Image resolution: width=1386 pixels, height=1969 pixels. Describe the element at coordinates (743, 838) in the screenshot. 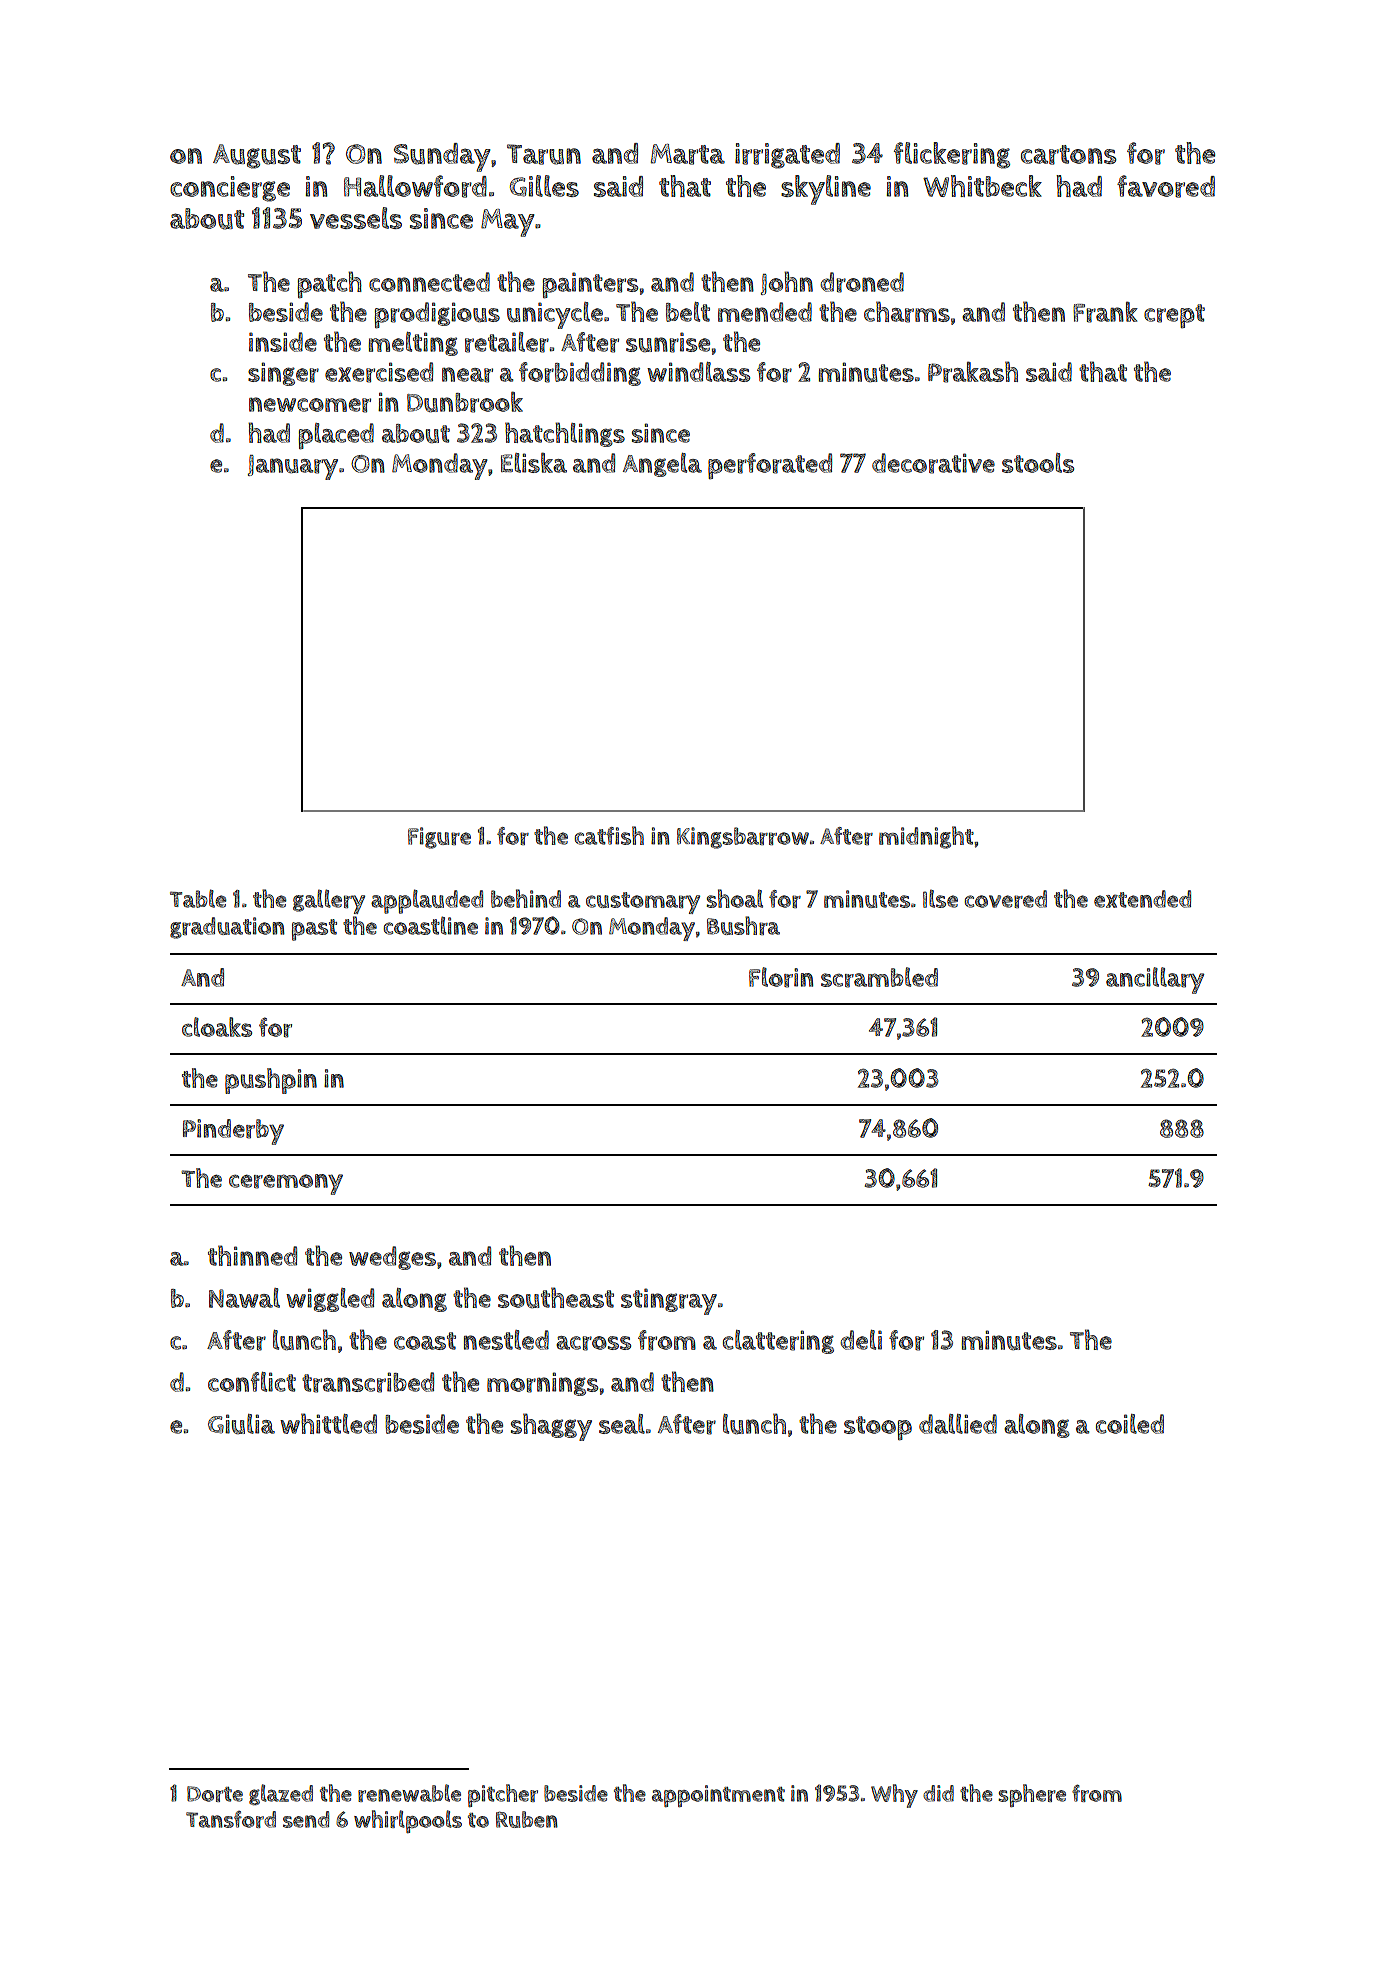

I see `Kingsbarrow` at that location.
